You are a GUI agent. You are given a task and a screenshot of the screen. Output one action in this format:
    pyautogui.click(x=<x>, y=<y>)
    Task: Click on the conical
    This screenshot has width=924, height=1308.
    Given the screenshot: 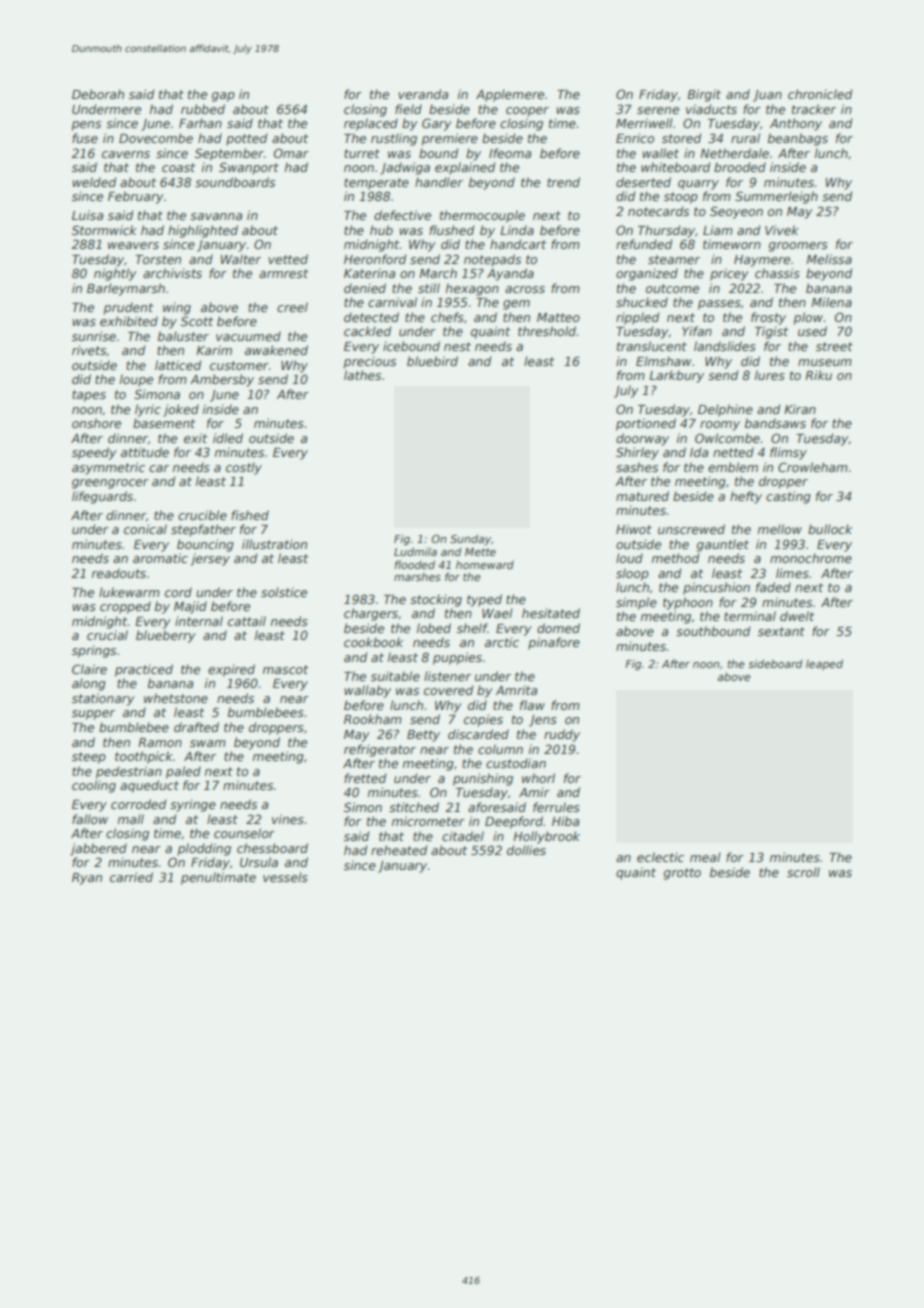 What is the action you would take?
    pyautogui.click(x=145, y=529)
